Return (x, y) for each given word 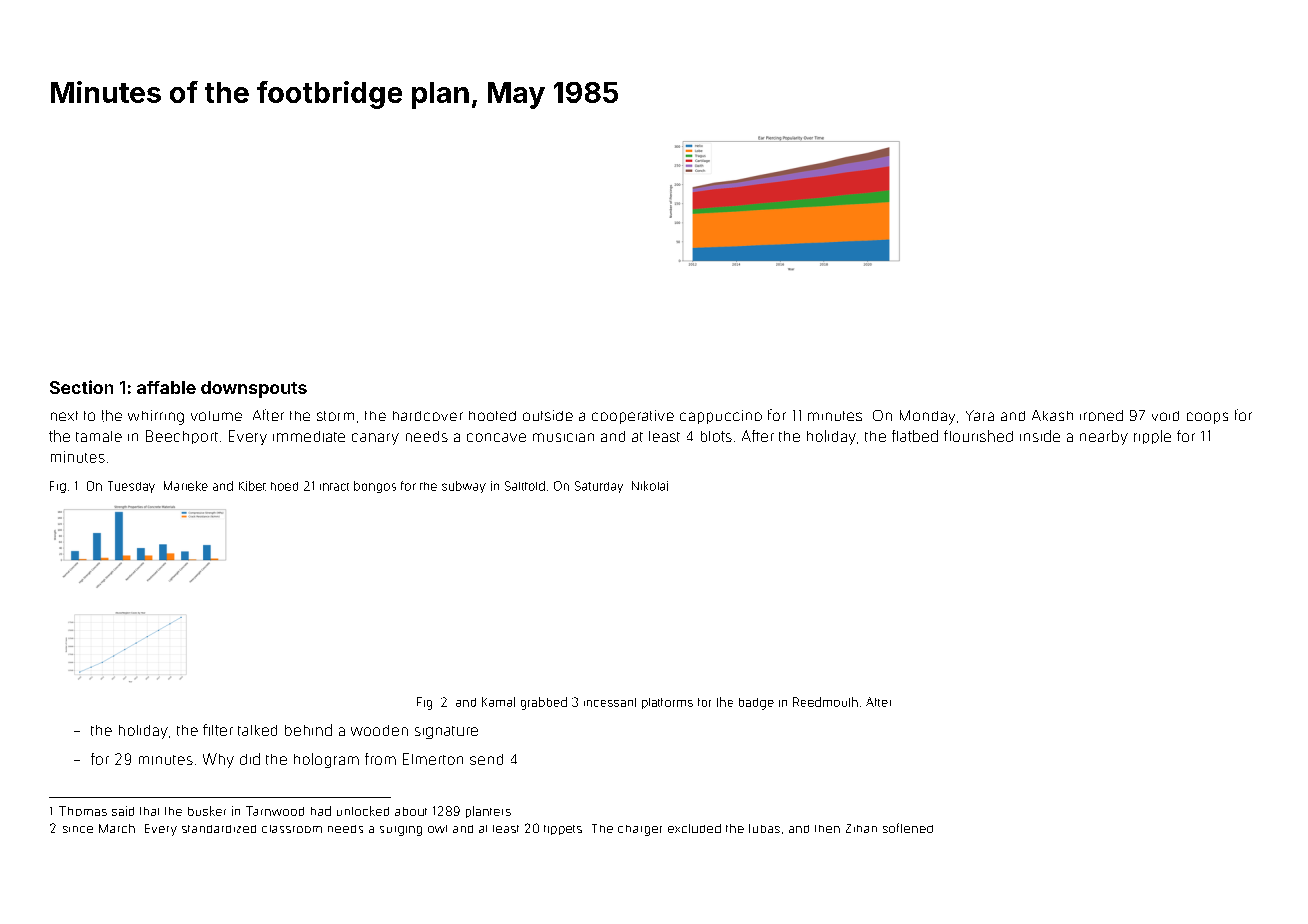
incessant (610, 702)
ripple (1152, 437)
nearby (1104, 437)
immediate (309, 436)
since (78, 829)
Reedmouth (825, 702)
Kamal (498, 702)
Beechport (182, 437)
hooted (492, 416)
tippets (563, 830)
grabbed (544, 703)
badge (756, 704)
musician (563, 437)
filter (218, 730)
